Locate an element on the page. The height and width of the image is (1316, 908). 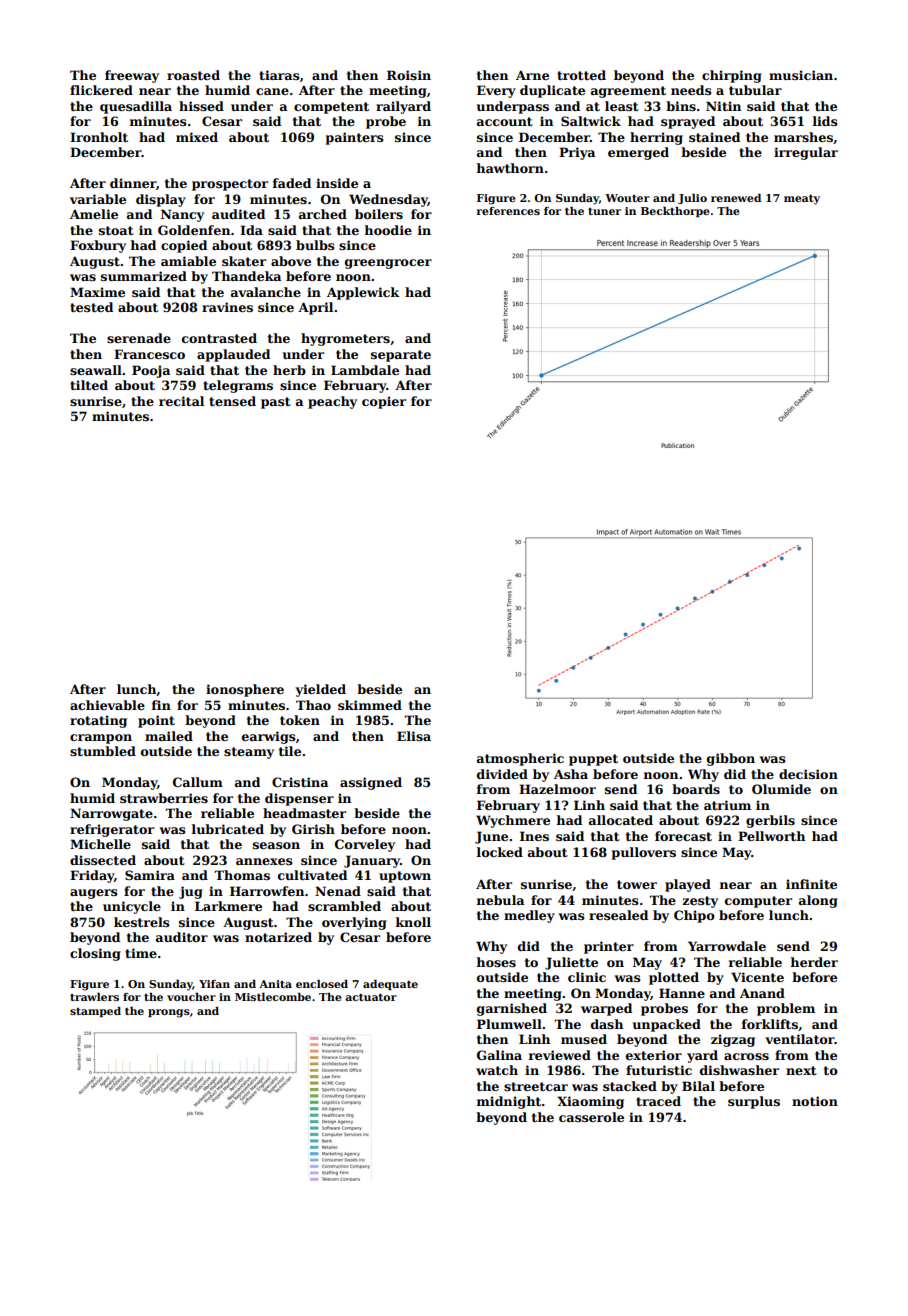
hygrometers is located at coordinates (345, 339).
